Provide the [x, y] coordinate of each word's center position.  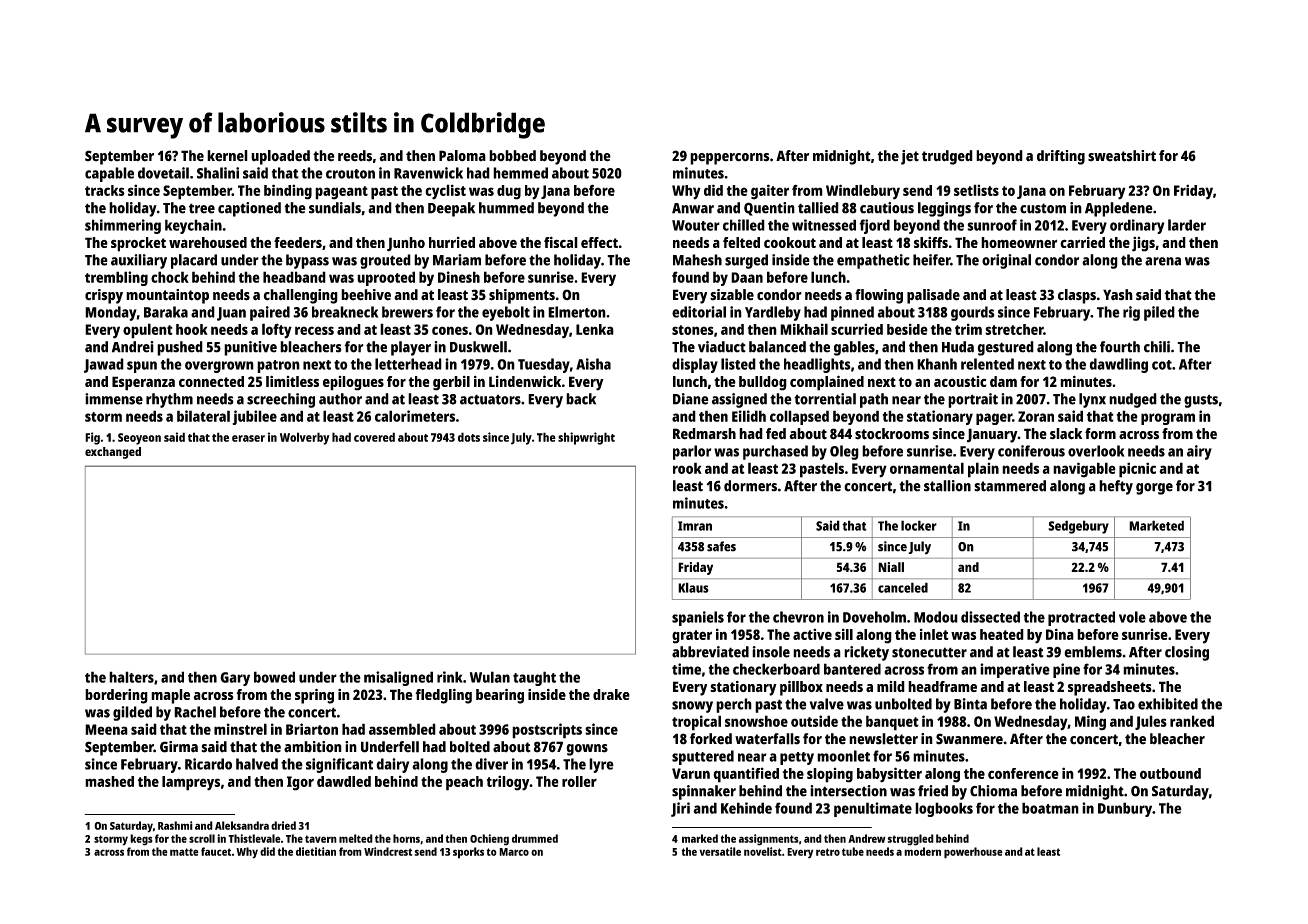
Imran [695, 526]
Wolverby [305, 438]
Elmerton [577, 312]
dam [1003, 381]
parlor [692, 452]
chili [1157, 347]
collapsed [799, 417]
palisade [933, 296]
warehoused [208, 242]
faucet [216, 851]
